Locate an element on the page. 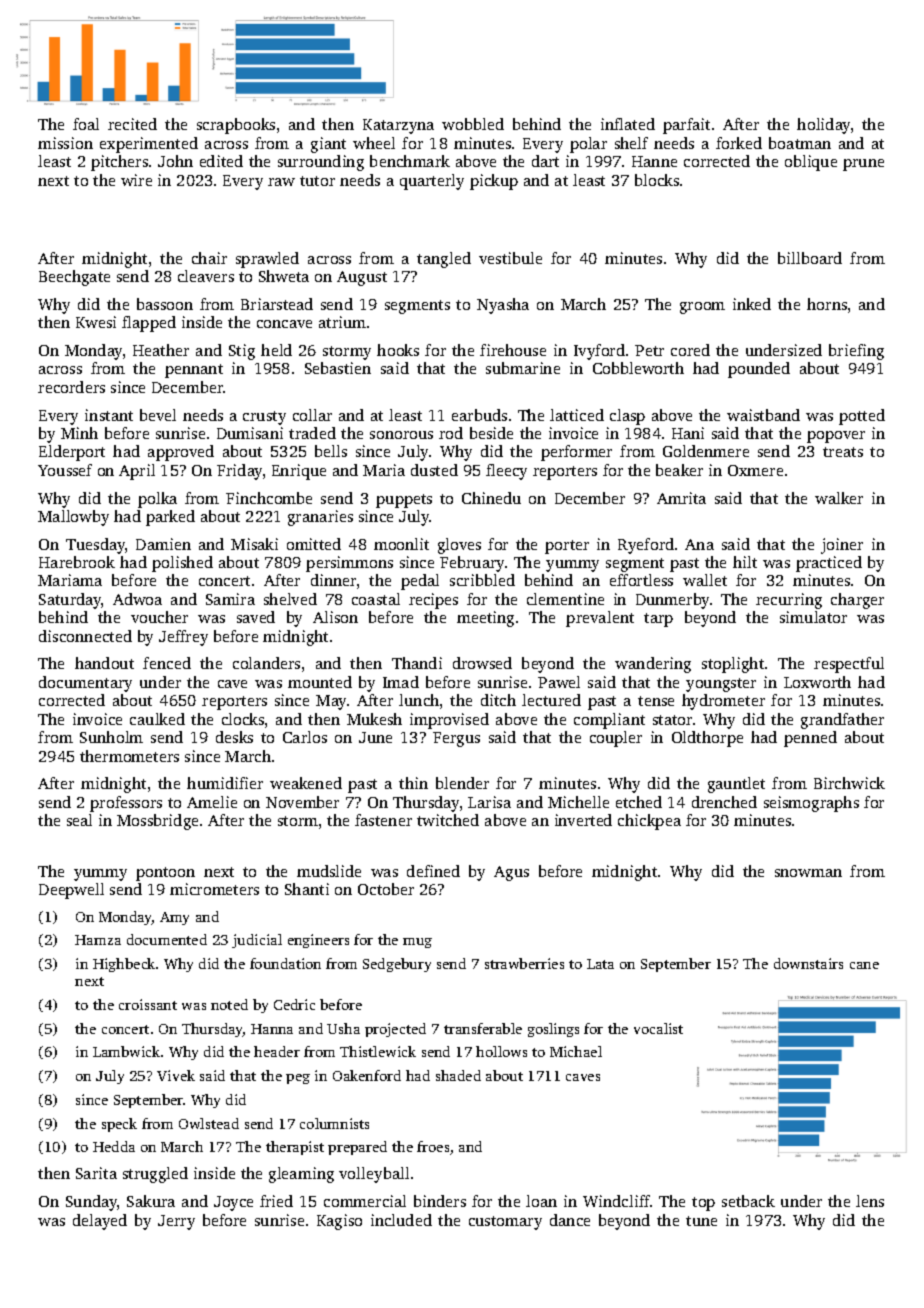 Image resolution: width=924 pixels, height=1308 pixels. John is located at coordinates (175, 161).
